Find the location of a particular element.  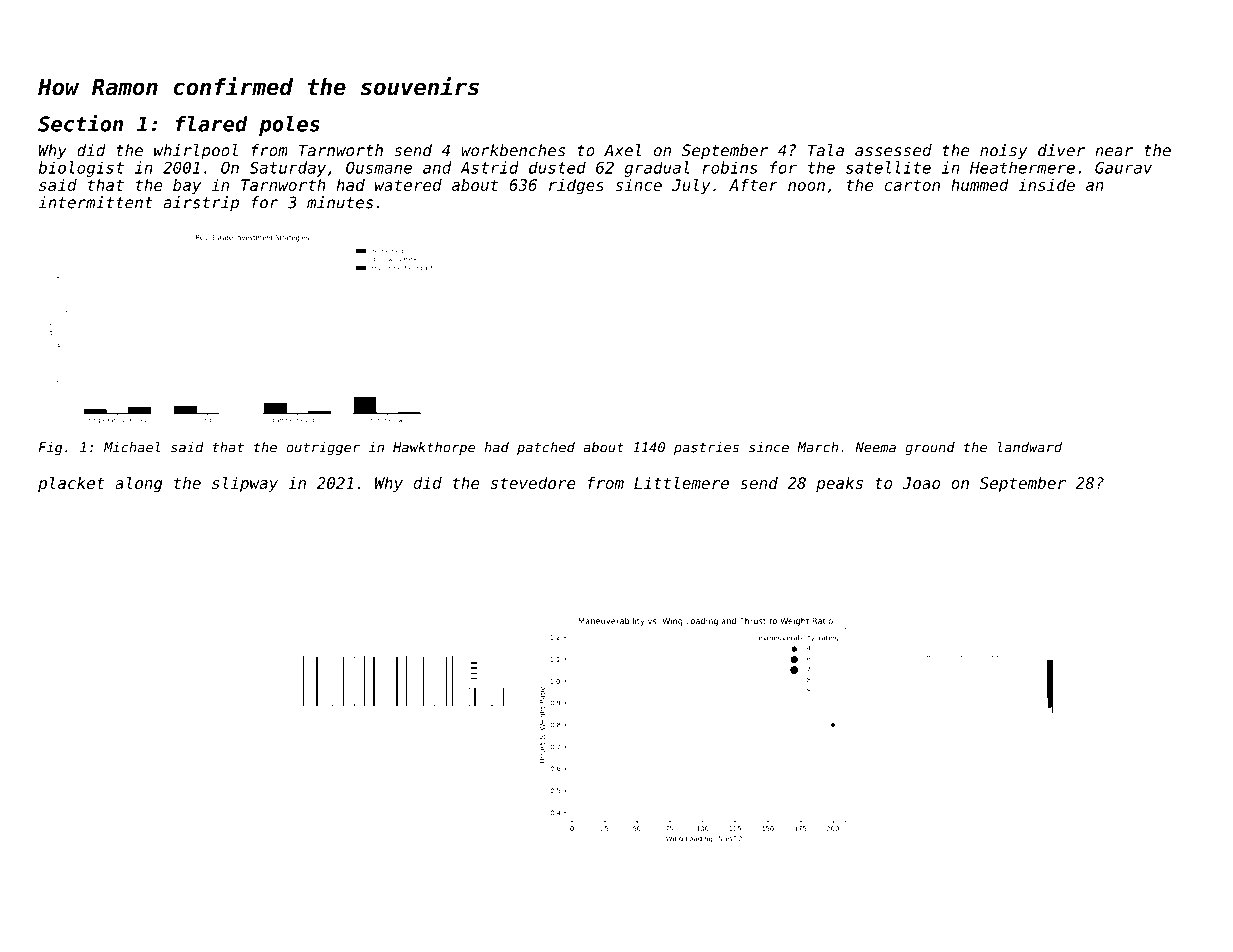

patched is located at coordinates (546, 448).
